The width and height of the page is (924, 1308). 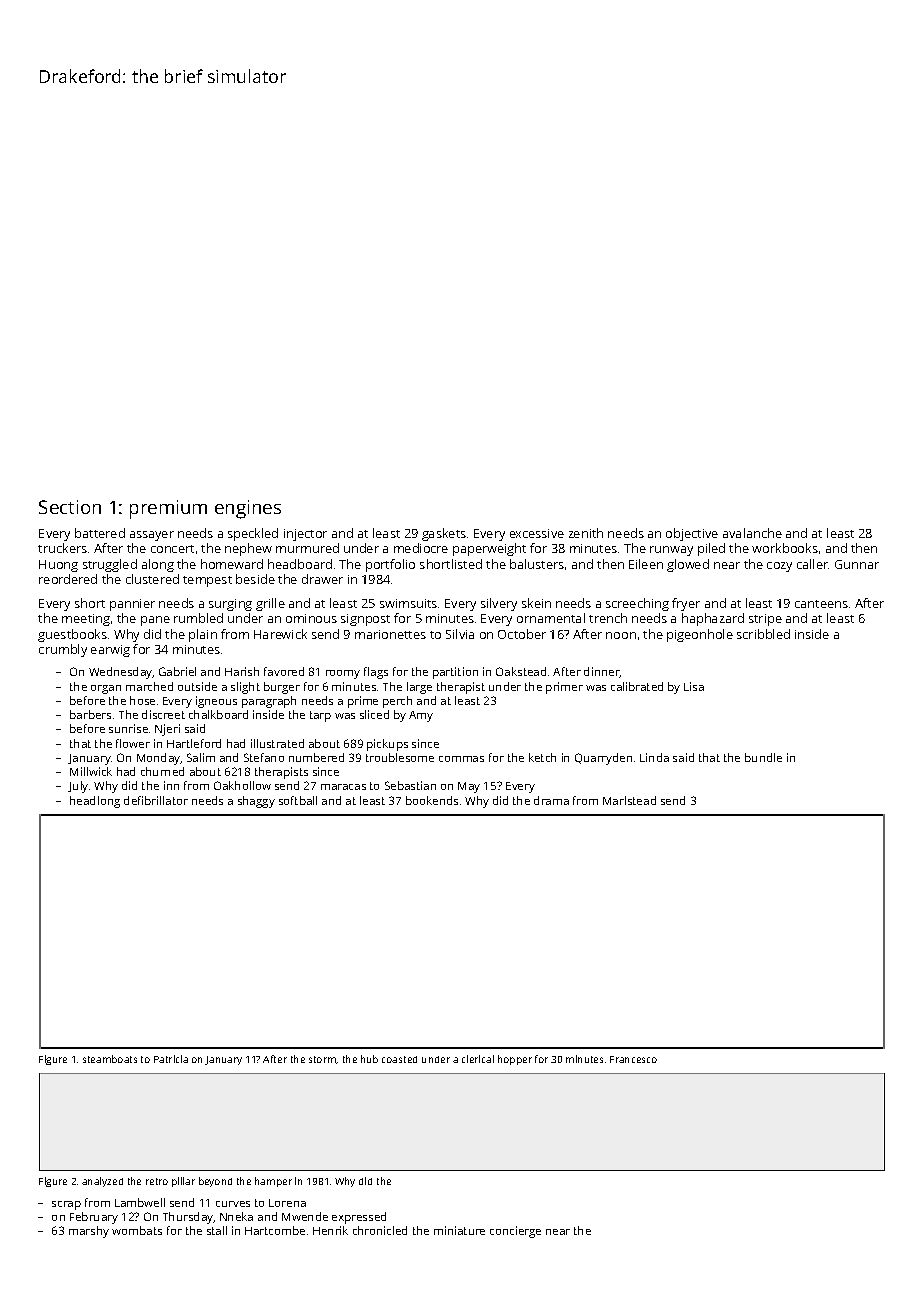 I want to click on bookends, so click(x=432, y=800).
